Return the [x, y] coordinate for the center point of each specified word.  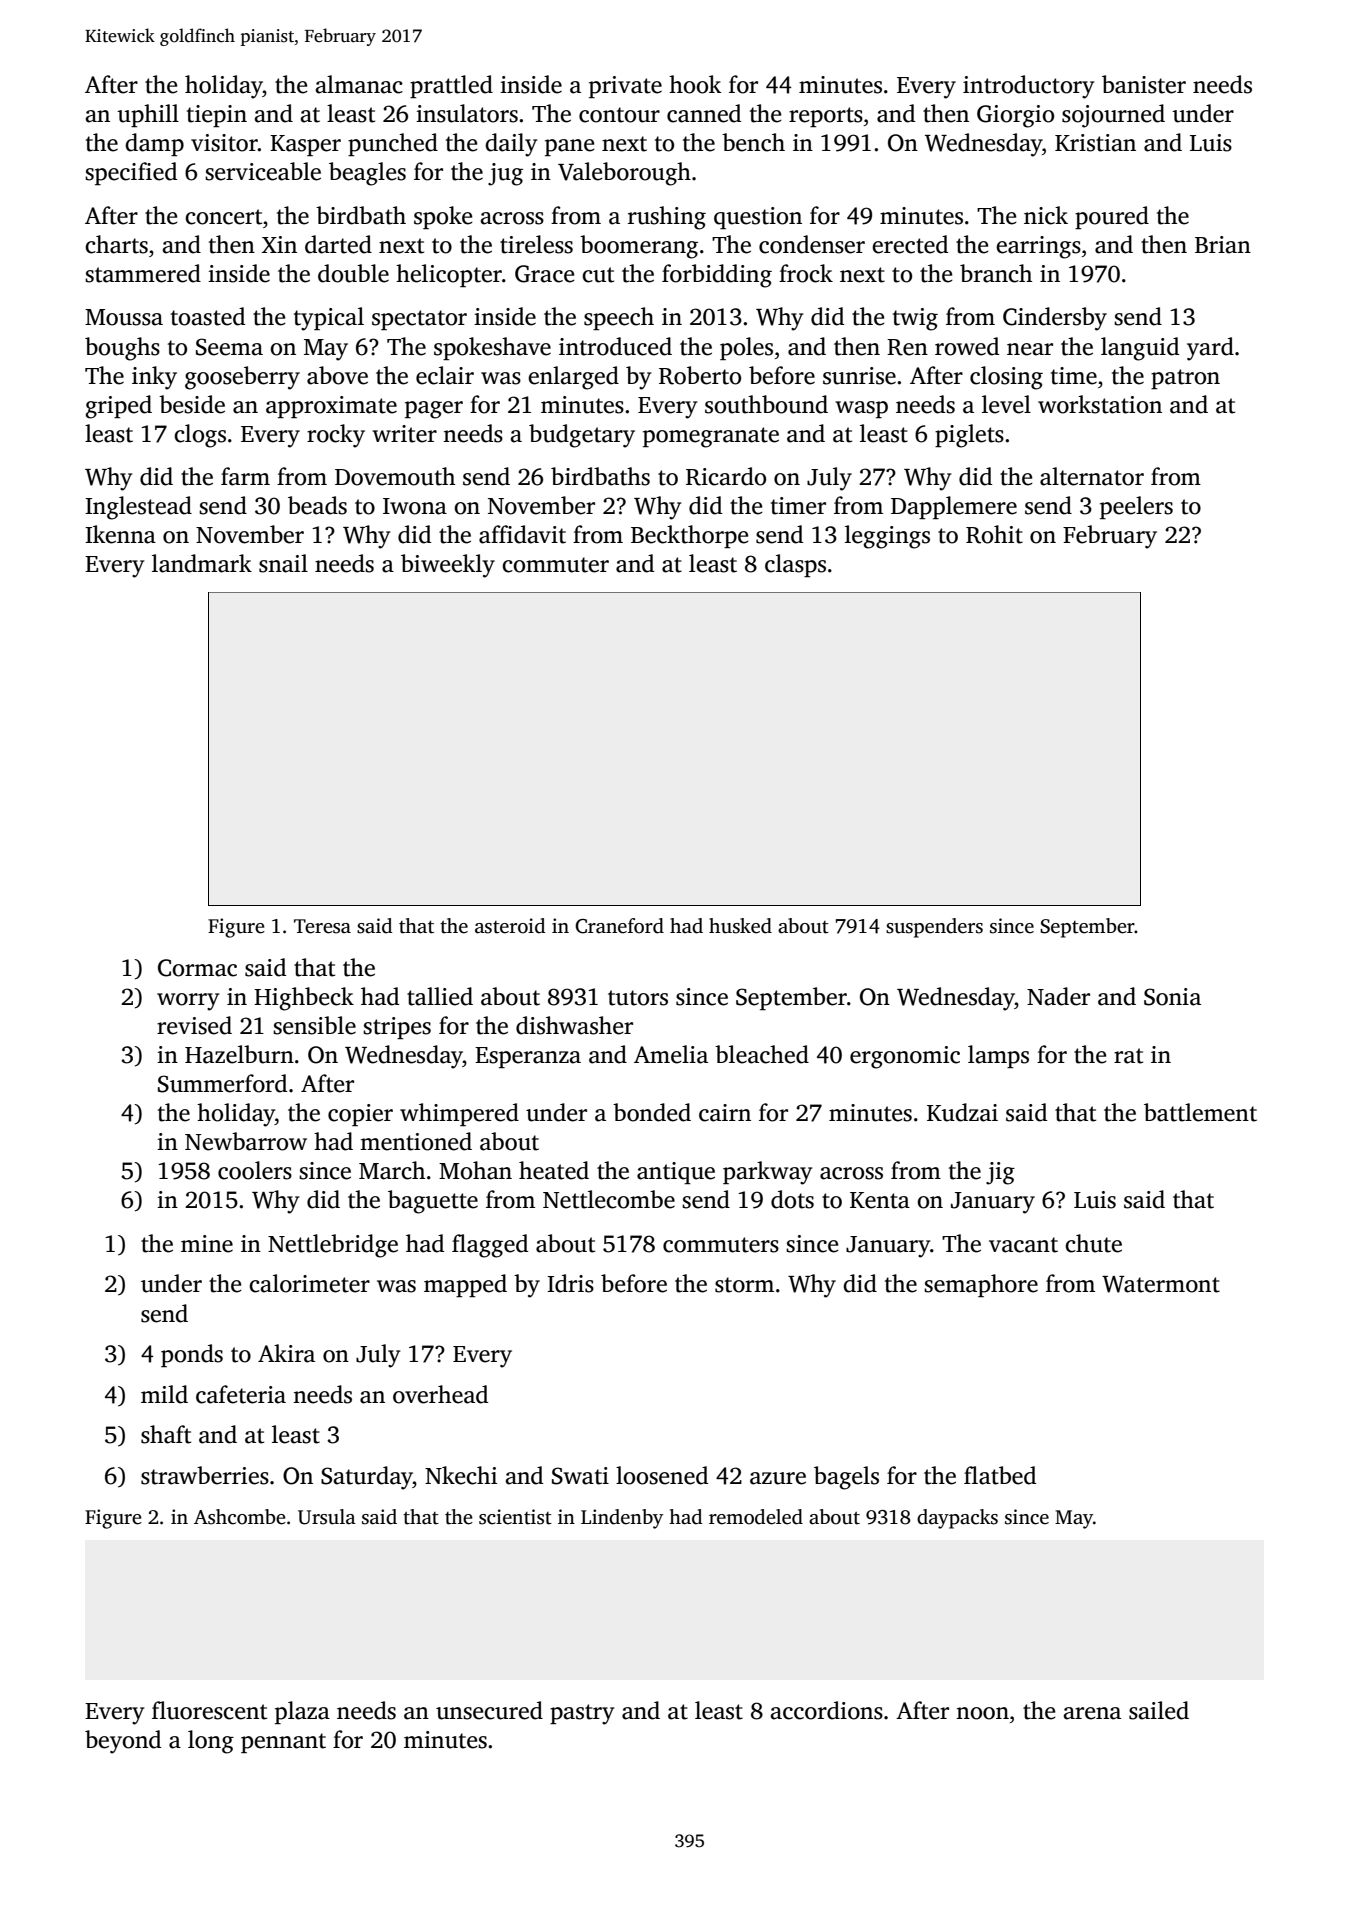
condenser [812, 244]
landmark [202, 563]
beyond [123, 1742]
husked [740, 926]
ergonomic [905, 1057]
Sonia [1172, 997]
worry [188, 1002]
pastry [582, 1714]
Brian [1223, 245]
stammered [143, 273]
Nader [1058, 996]
